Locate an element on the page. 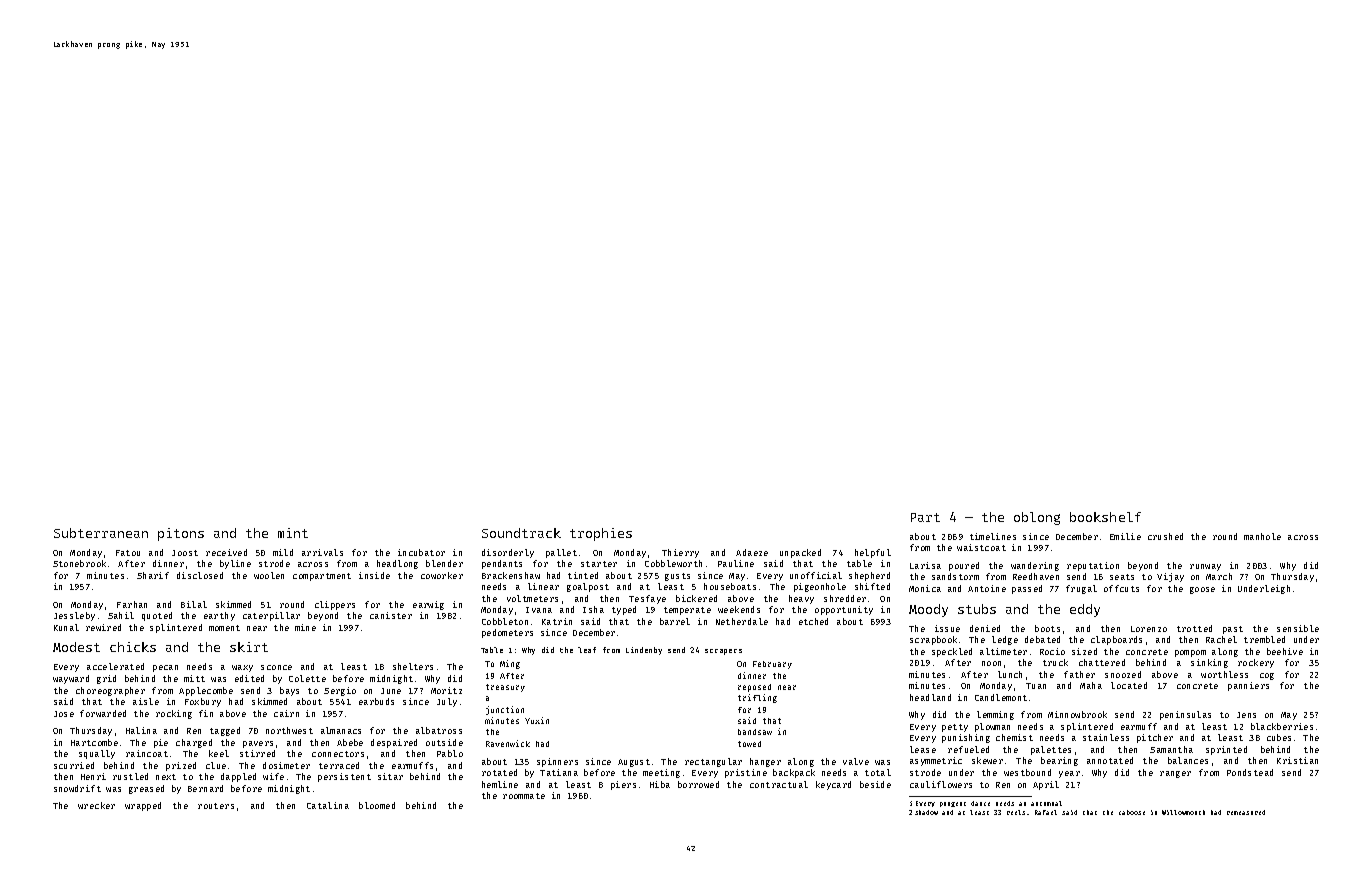  oblong is located at coordinates (1037, 518).
